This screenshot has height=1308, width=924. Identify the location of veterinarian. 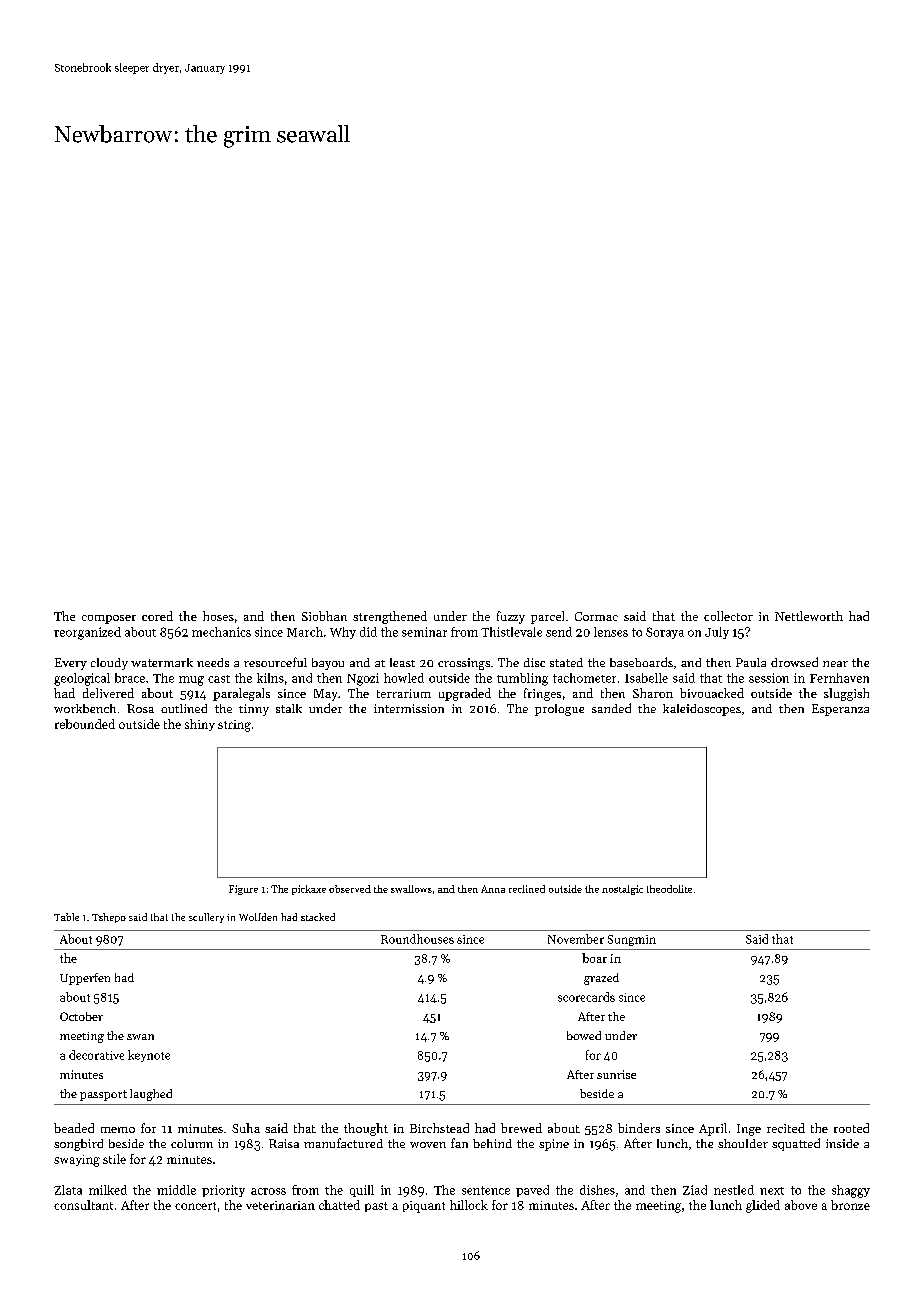
(280, 1205).
